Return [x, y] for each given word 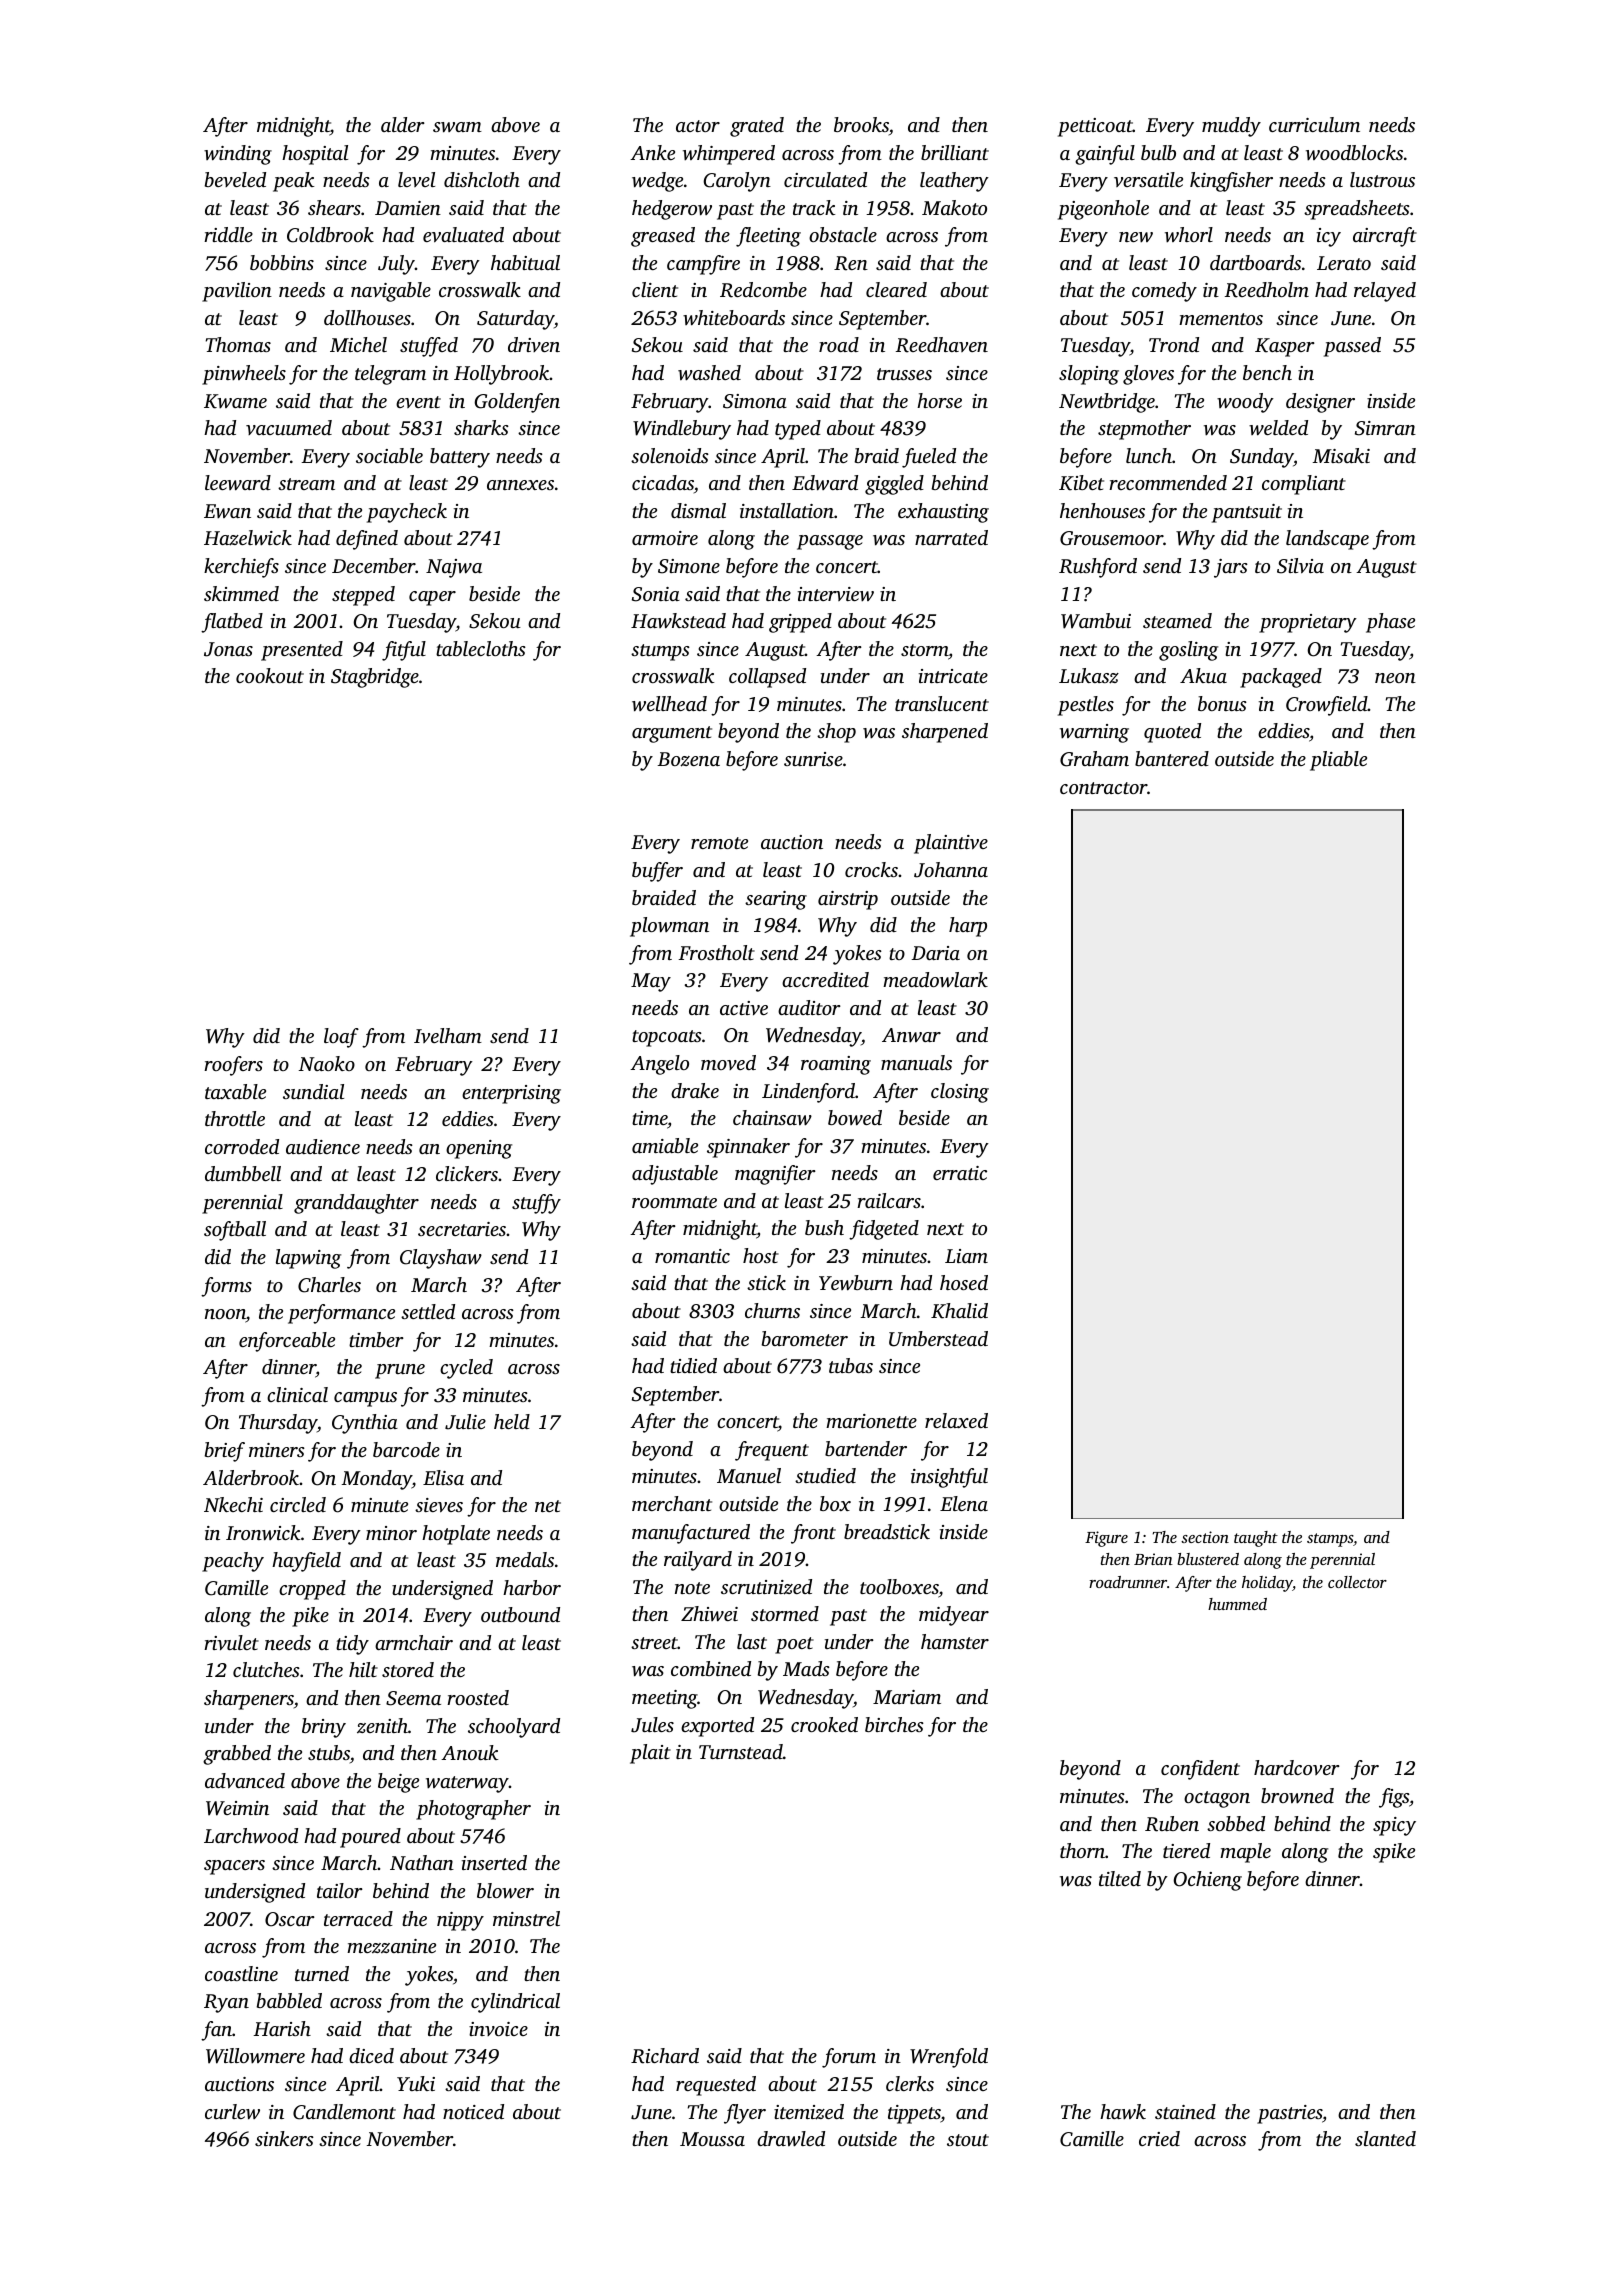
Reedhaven [942, 345]
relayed [1385, 292]
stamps [1330, 1540]
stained [1185, 2111]
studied [825, 1475]
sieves [439, 1505]
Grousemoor [1111, 538]
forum [849, 2058]
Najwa [454, 568]
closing [960, 1093]
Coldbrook [330, 235]
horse [939, 400]
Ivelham [448, 1035]
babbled [289, 2000]
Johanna [951, 870]
